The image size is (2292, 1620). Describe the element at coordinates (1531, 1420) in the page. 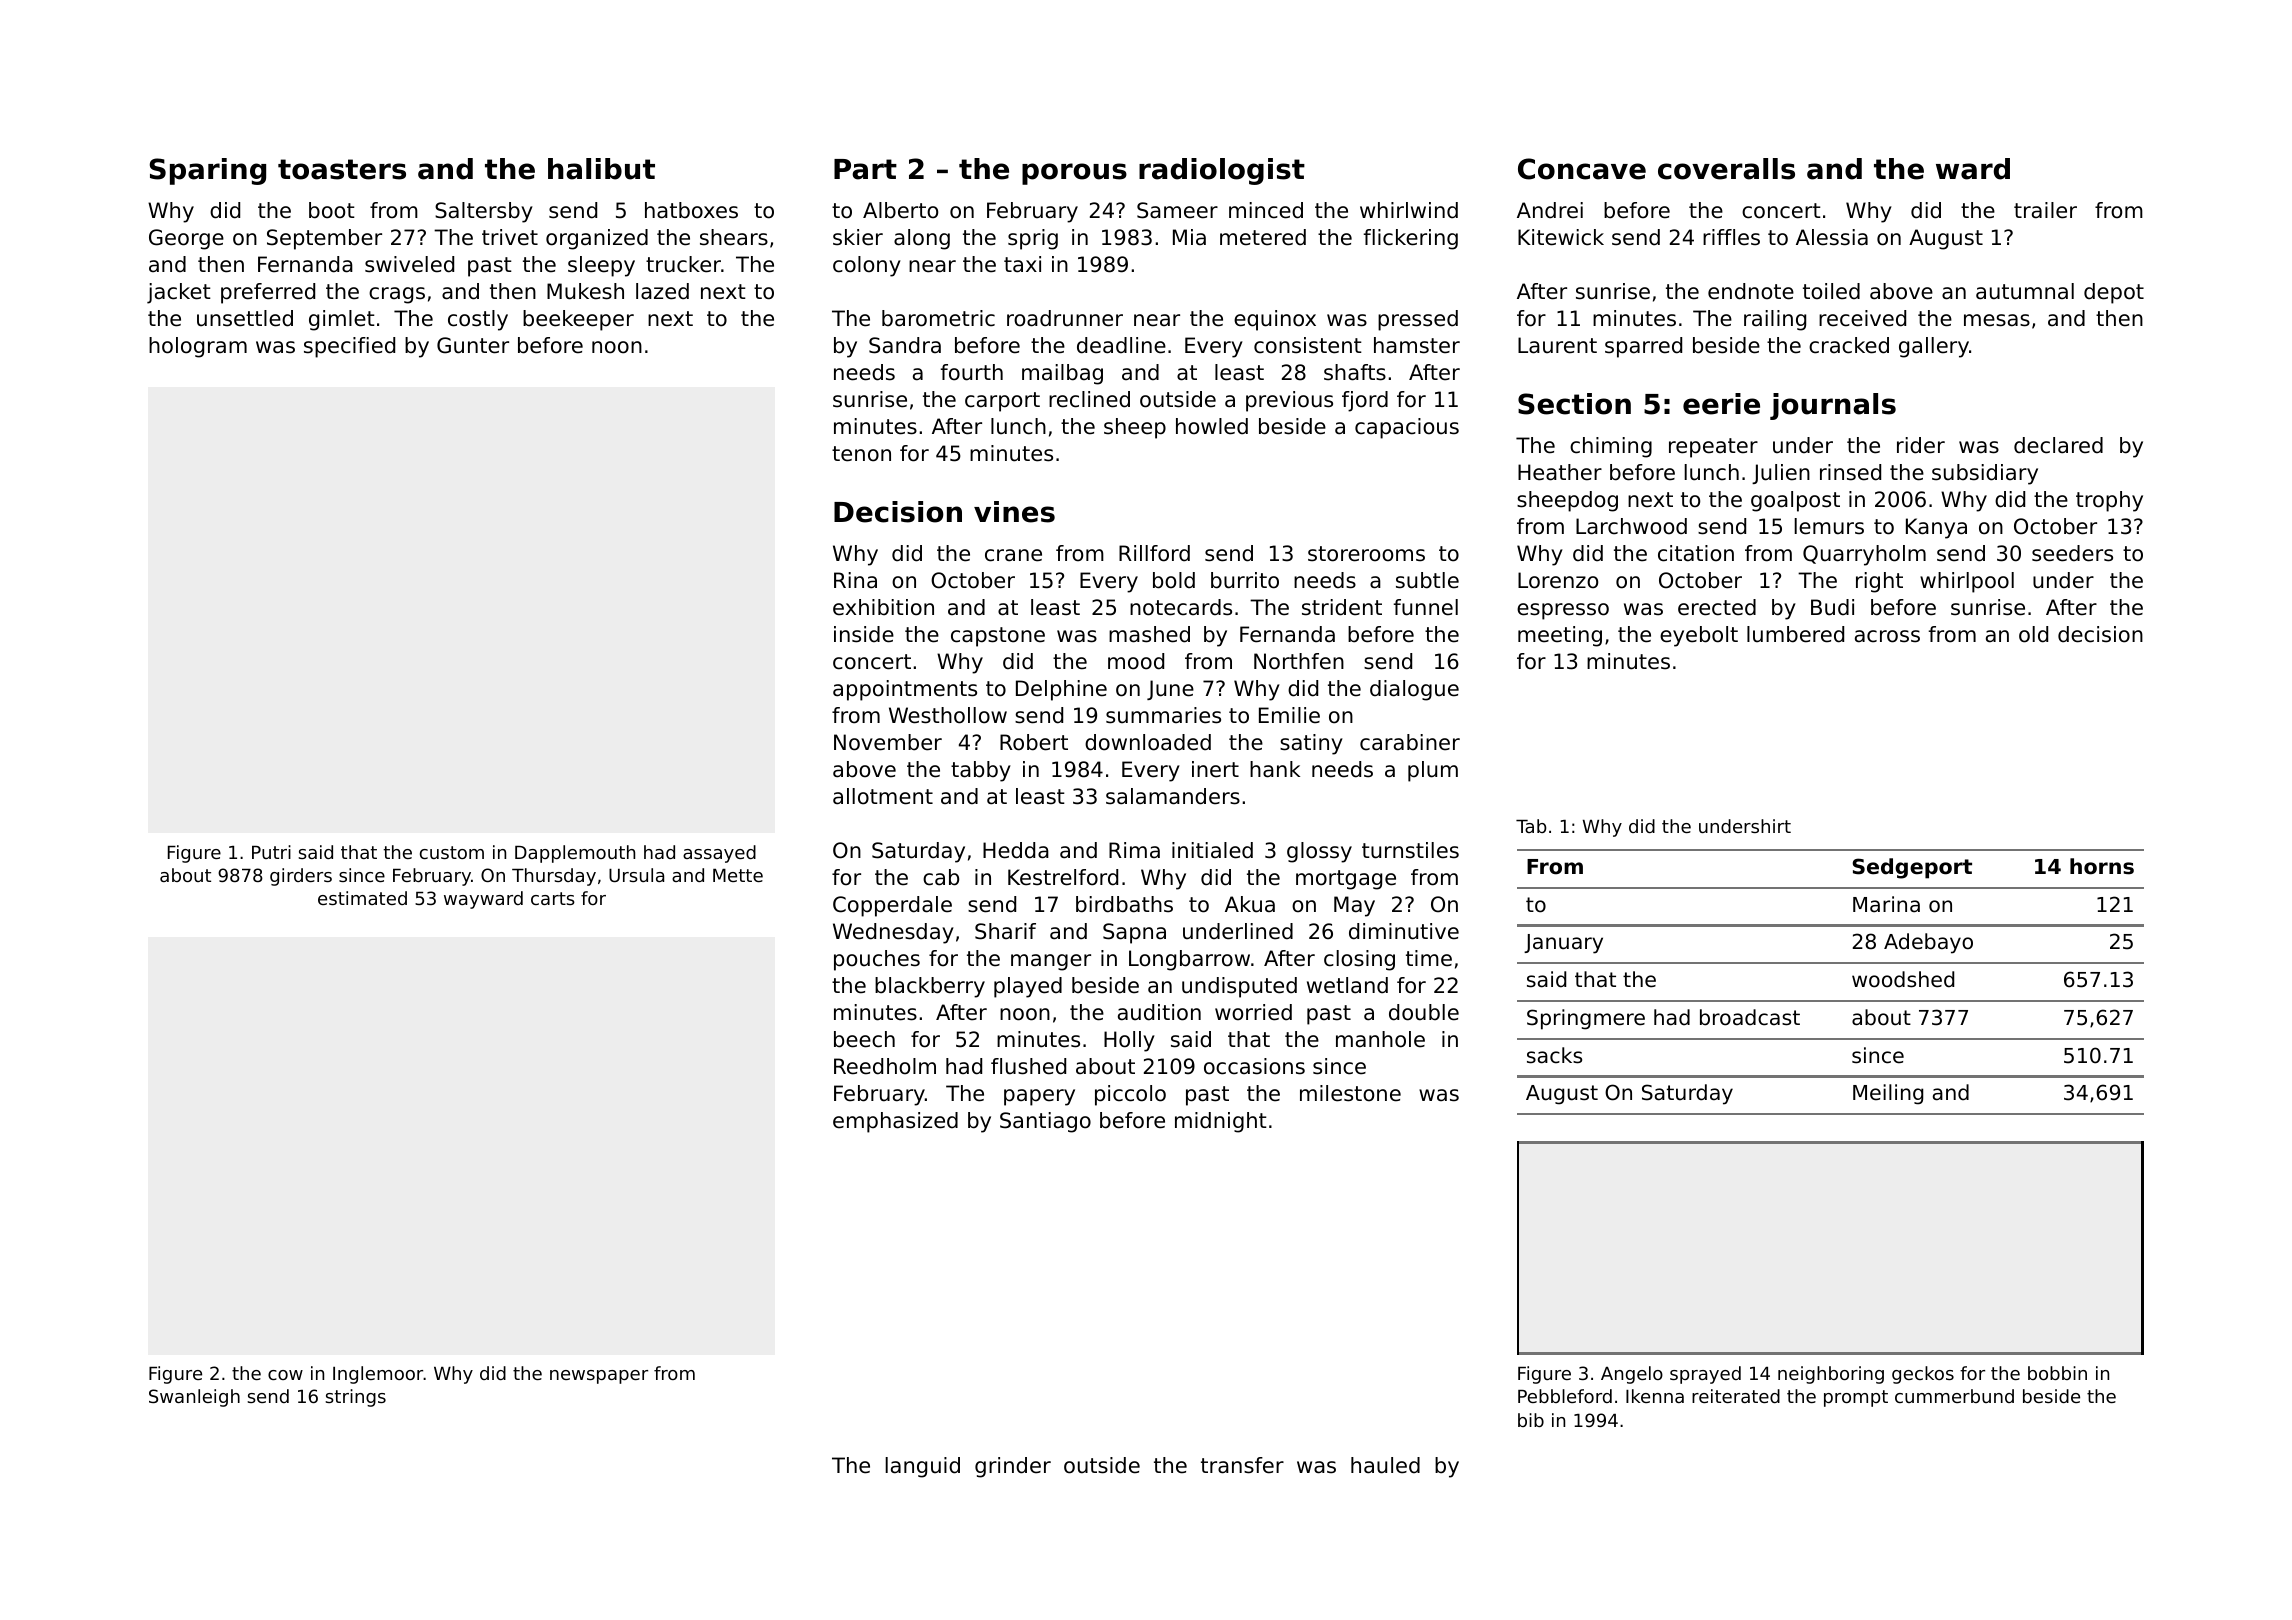

I see `bib` at that location.
